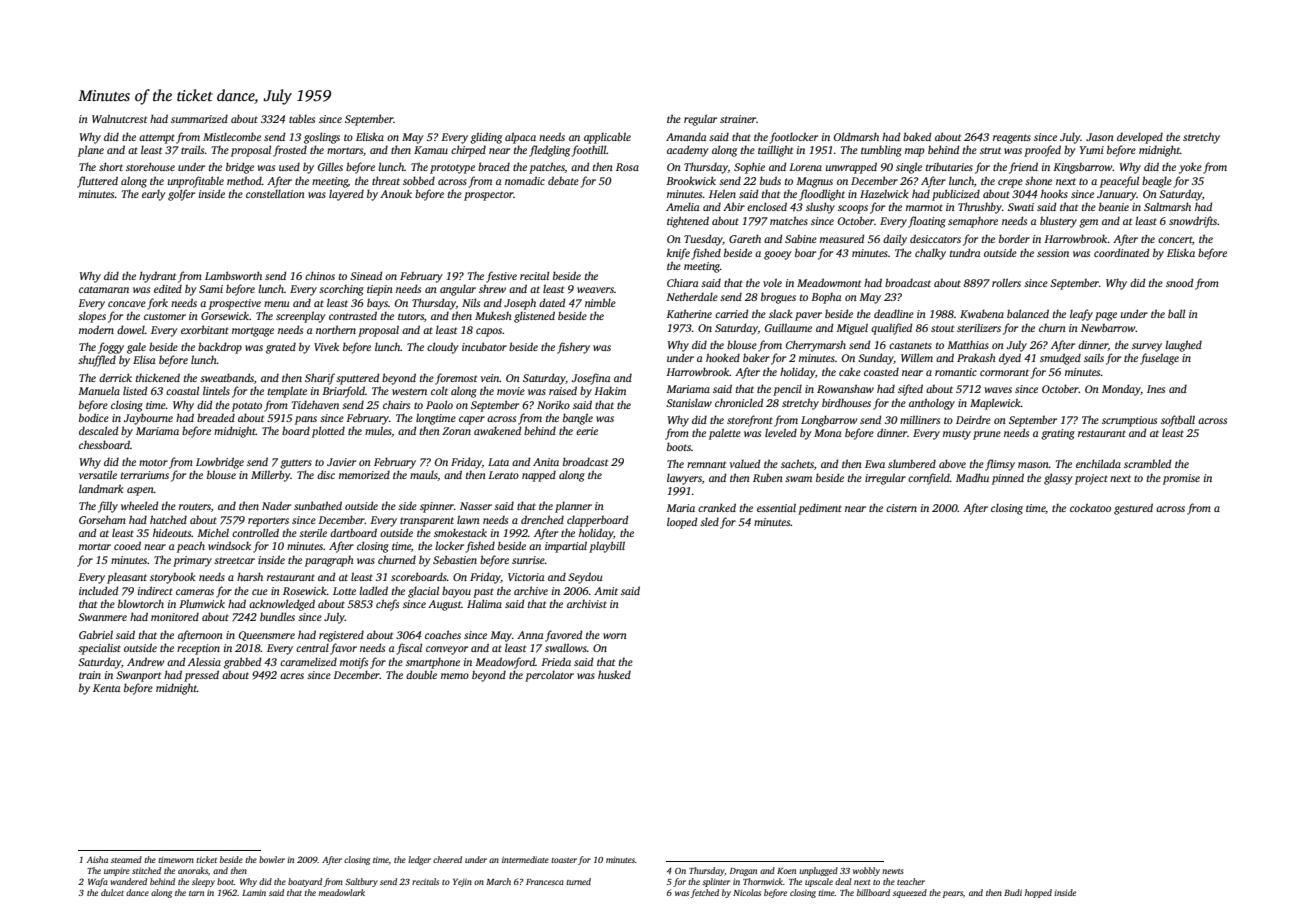  I want to click on napped, so click(539, 476).
